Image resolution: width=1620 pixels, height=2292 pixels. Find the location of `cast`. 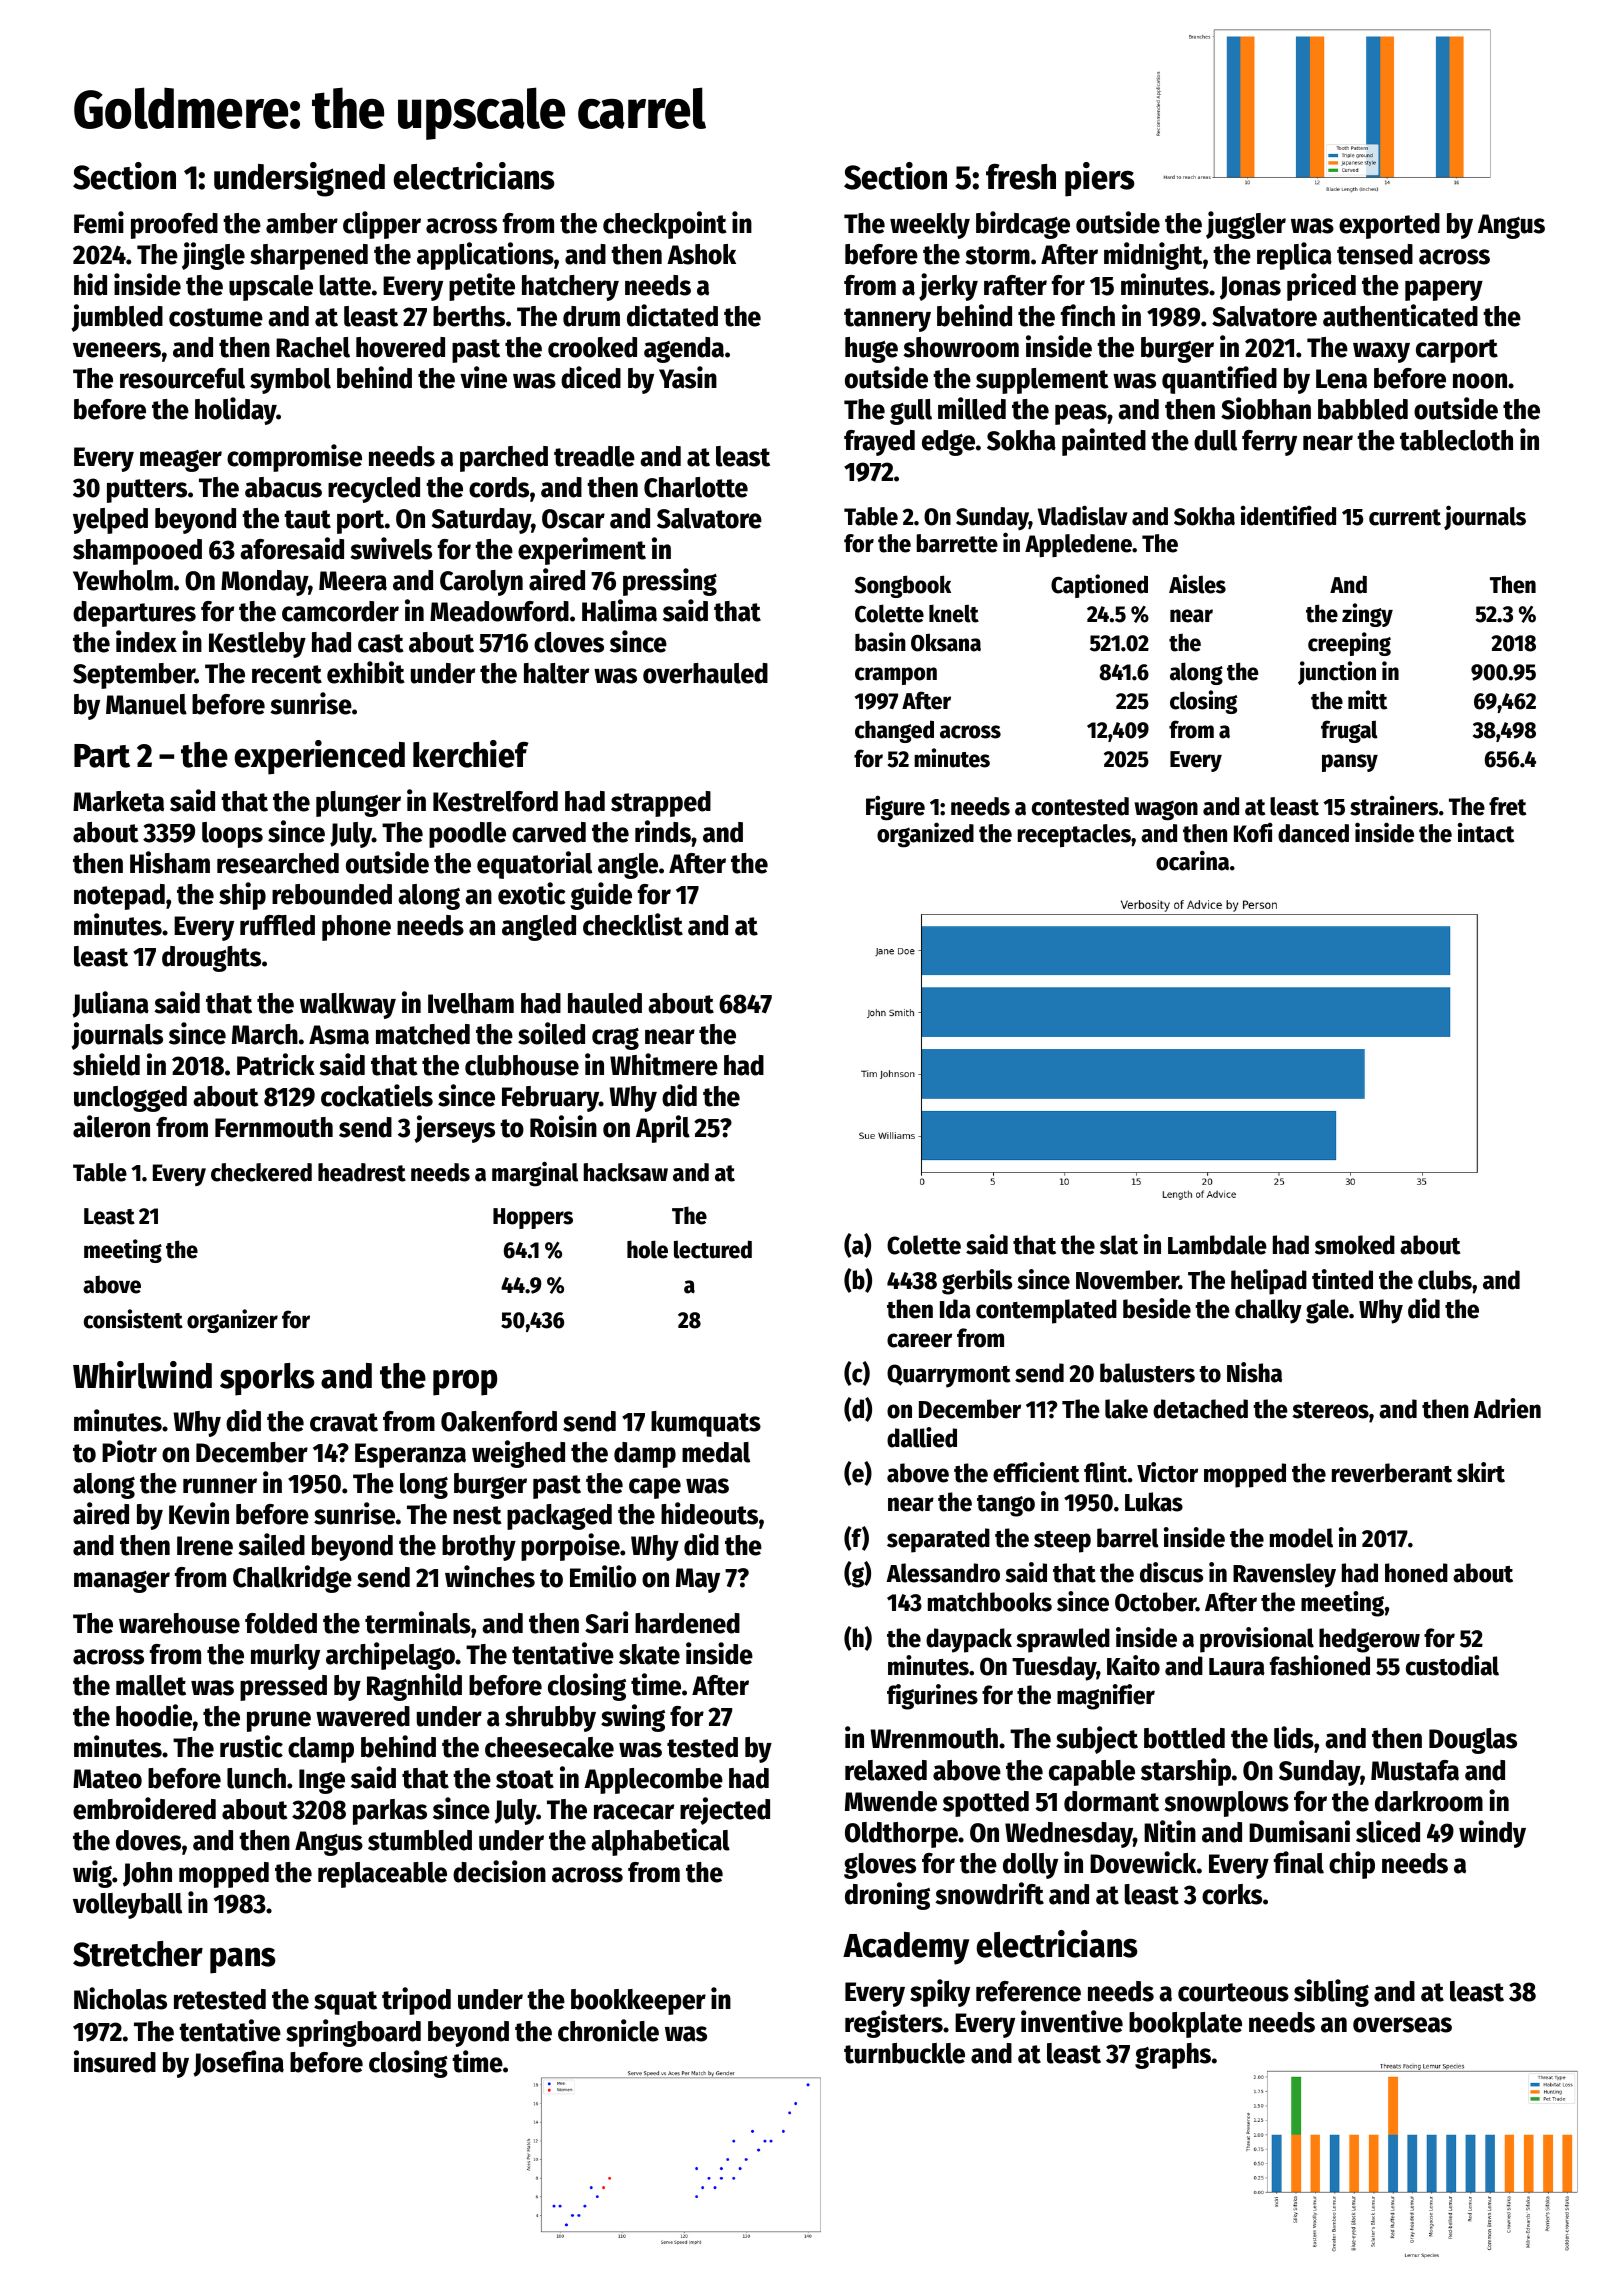

cast is located at coordinates (381, 643).
